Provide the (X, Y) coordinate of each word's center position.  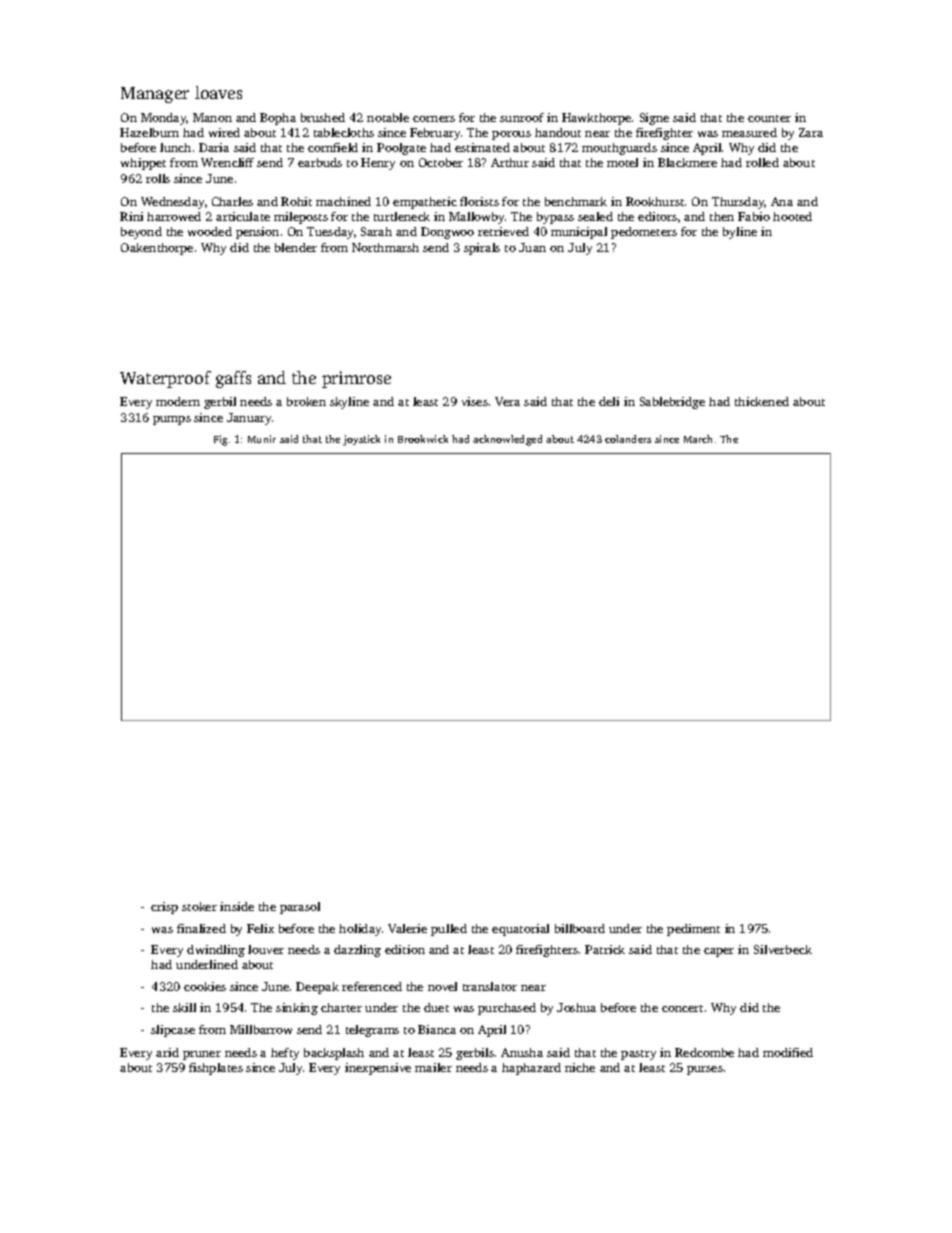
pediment (693, 930)
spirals (482, 249)
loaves (218, 92)
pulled (449, 930)
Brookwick (423, 439)
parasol (300, 908)
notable (388, 117)
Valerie (407, 928)
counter (769, 118)
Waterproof (165, 379)
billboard (580, 928)
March (698, 439)
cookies (205, 986)
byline (740, 233)
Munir (262, 439)
